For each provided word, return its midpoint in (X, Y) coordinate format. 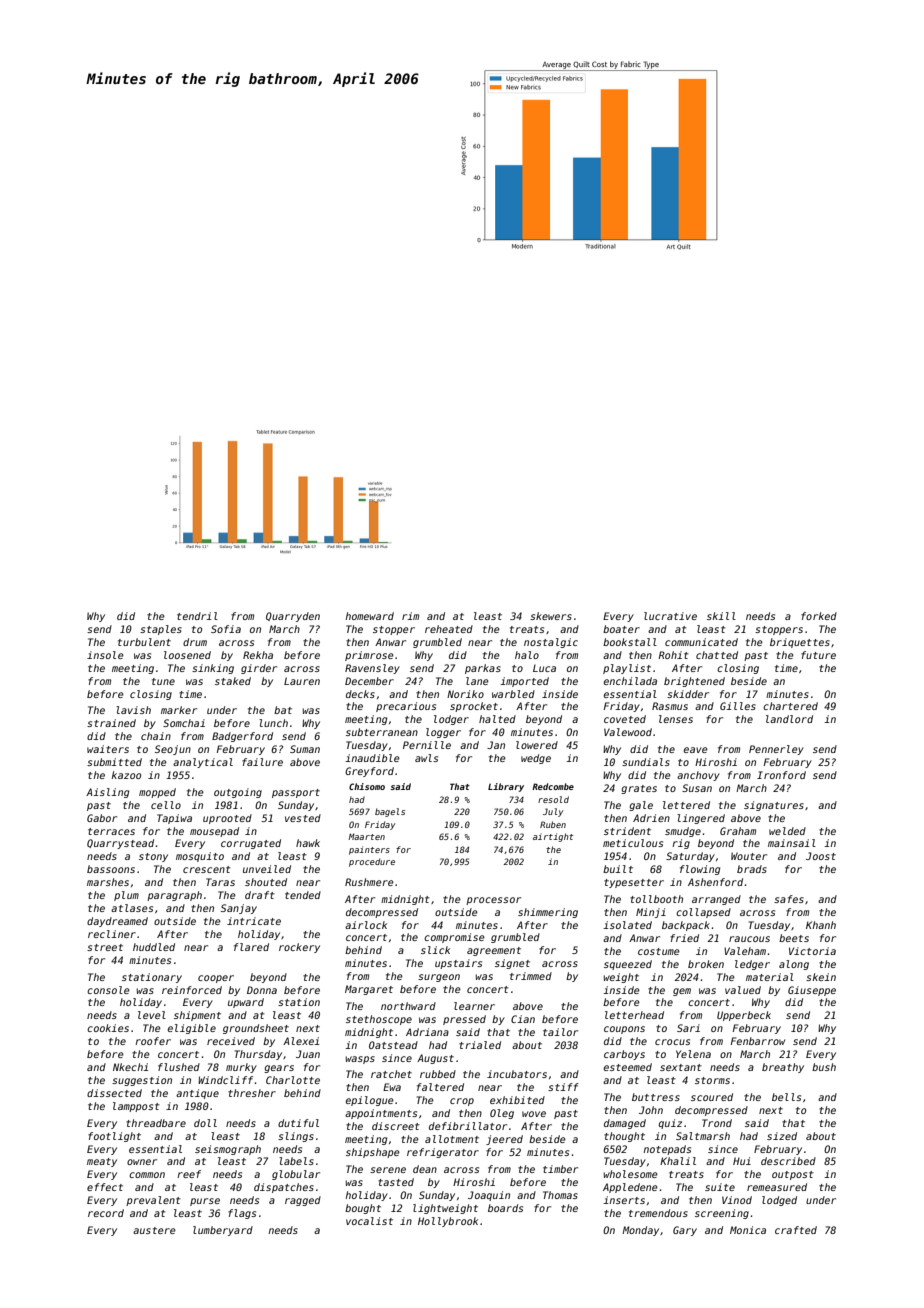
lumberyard (223, 1231)
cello (166, 805)
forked (819, 616)
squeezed (628, 965)
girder (259, 669)
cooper (216, 979)
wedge (536, 759)
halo (527, 655)
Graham (738, 831)
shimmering (548, 913)
